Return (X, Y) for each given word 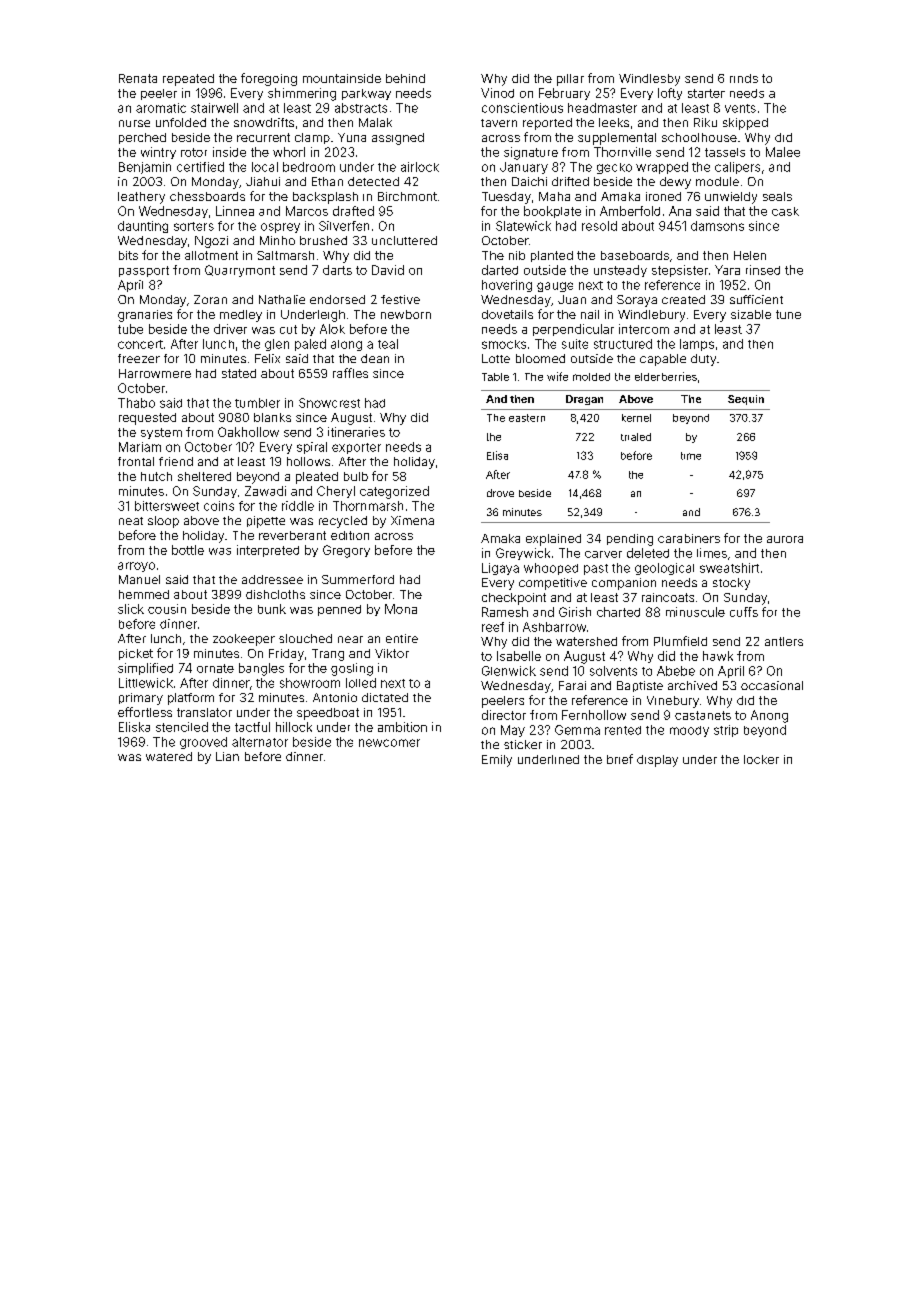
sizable (751, 314)
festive (400, 299)
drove (500, 493)
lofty (670, 94)
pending (630, 540)
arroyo (136, 567)
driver (230, 329)
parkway (366, 94)
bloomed (540, 358)
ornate (215, 668)
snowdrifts (264, 122)
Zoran (210, 299)
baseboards (635, 255)
